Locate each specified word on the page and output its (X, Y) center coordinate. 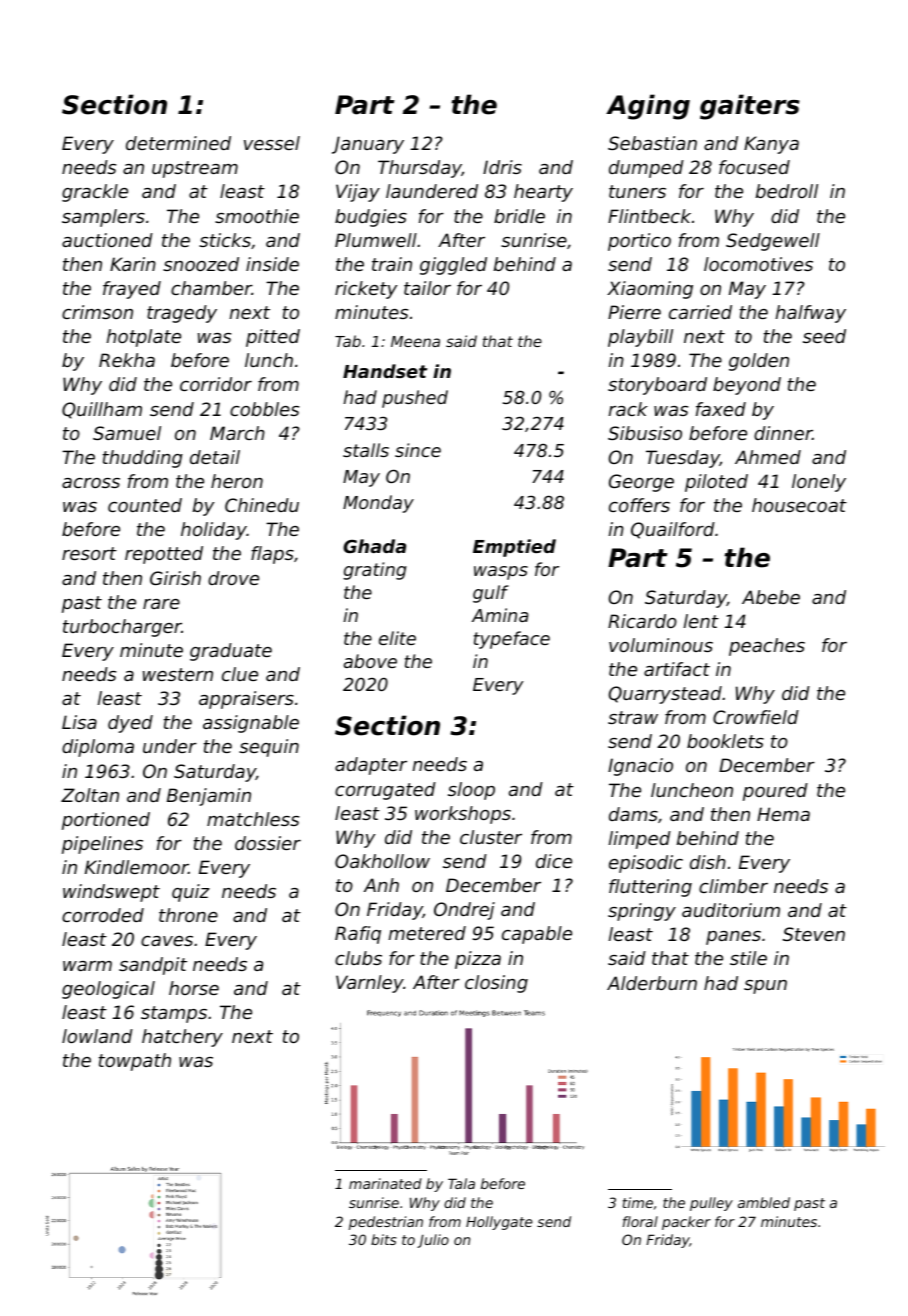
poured (775, 792)
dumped (646, 169)
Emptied (514, 548)
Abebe (771, 597)
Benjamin (209, 797)
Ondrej (464, 911)
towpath (135, 1062)
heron (237, 481)
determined (178, 143)
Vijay (358, 193)
